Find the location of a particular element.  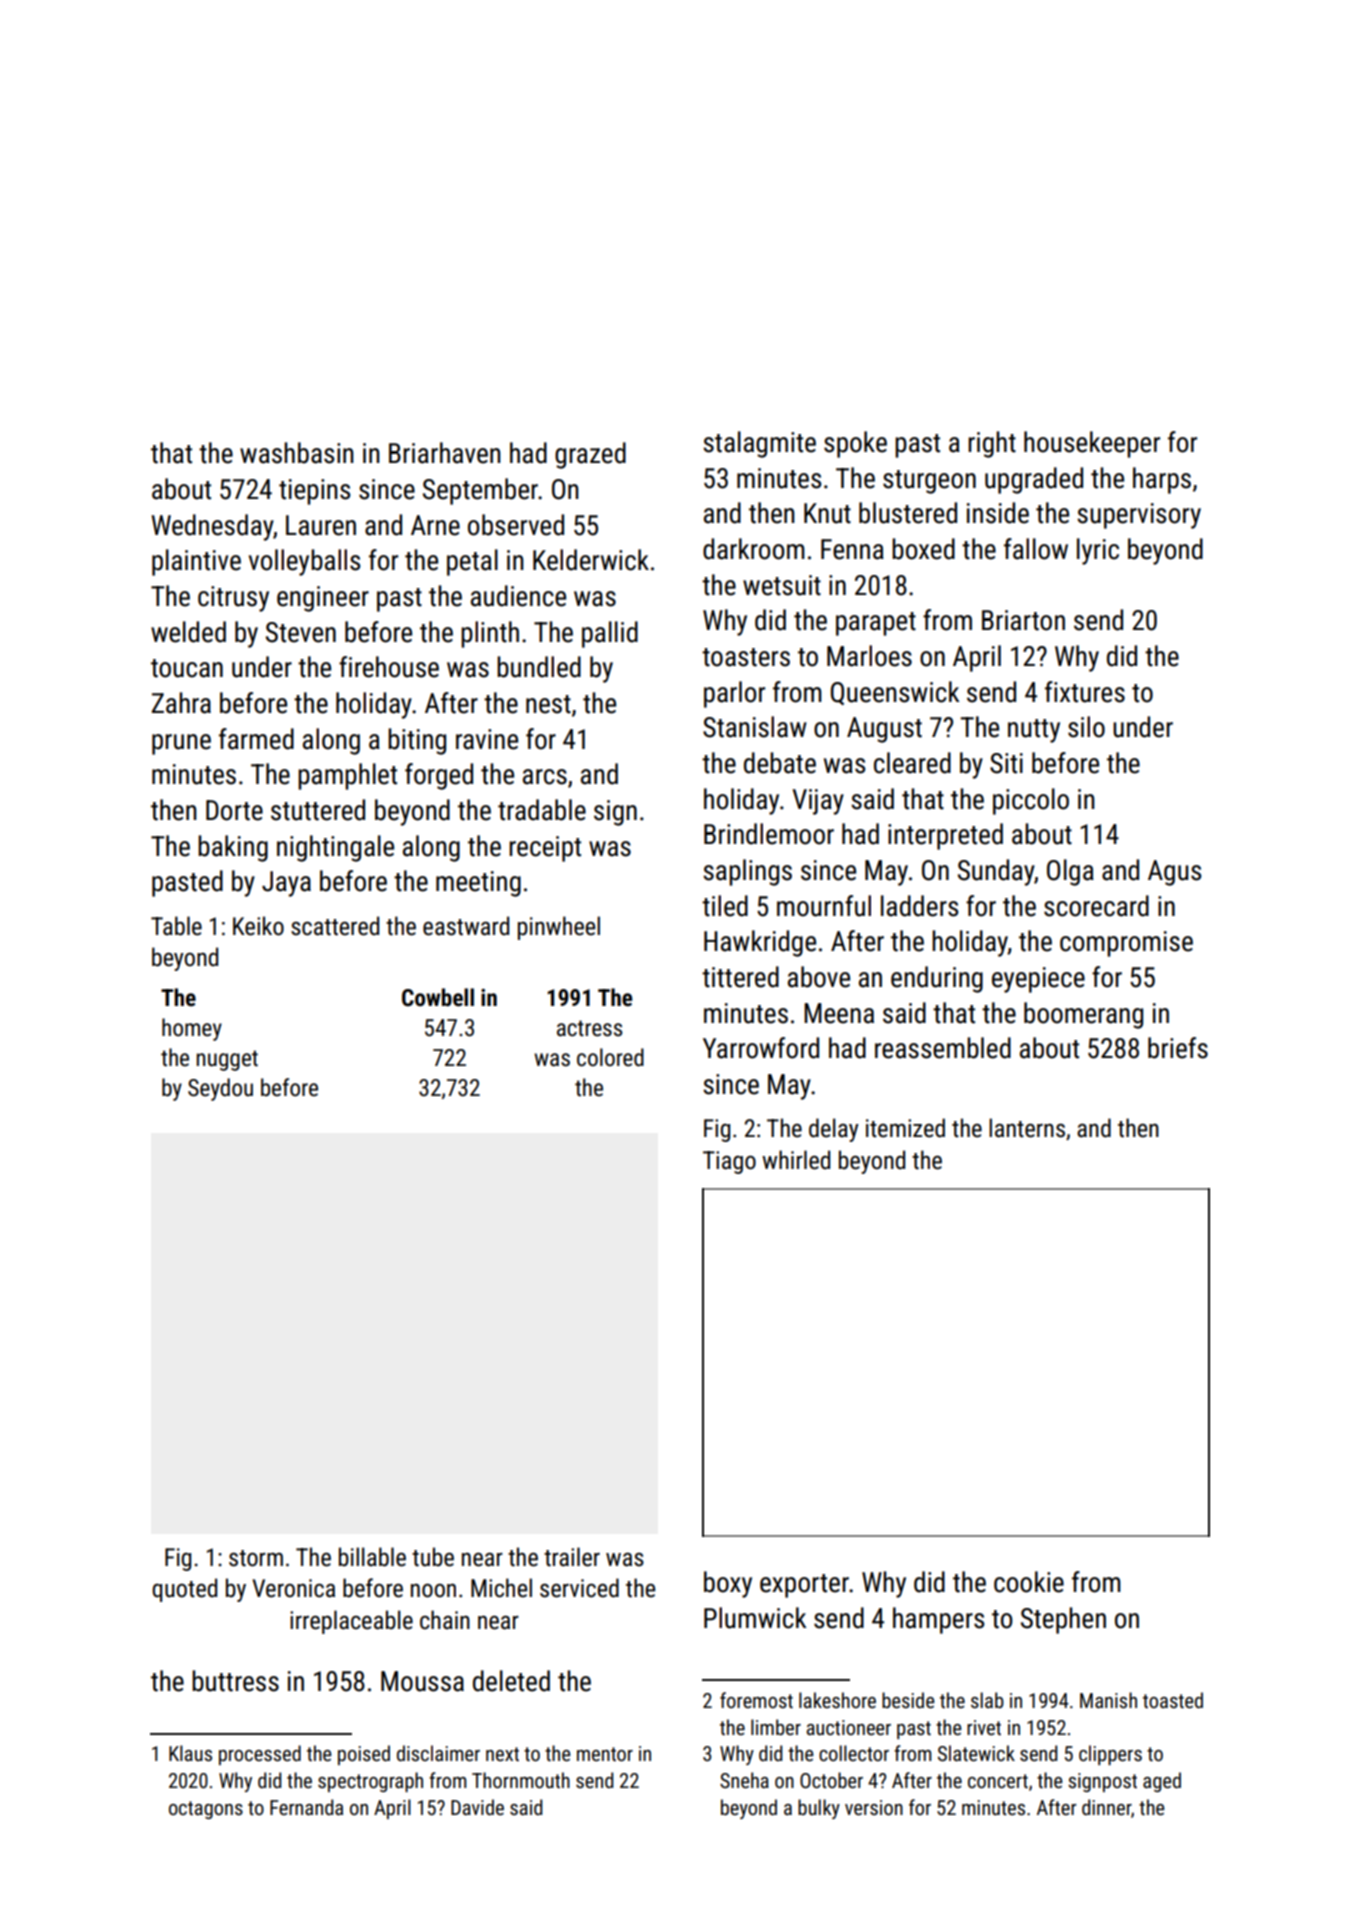

storm is located at coordinates (256, 1558).
